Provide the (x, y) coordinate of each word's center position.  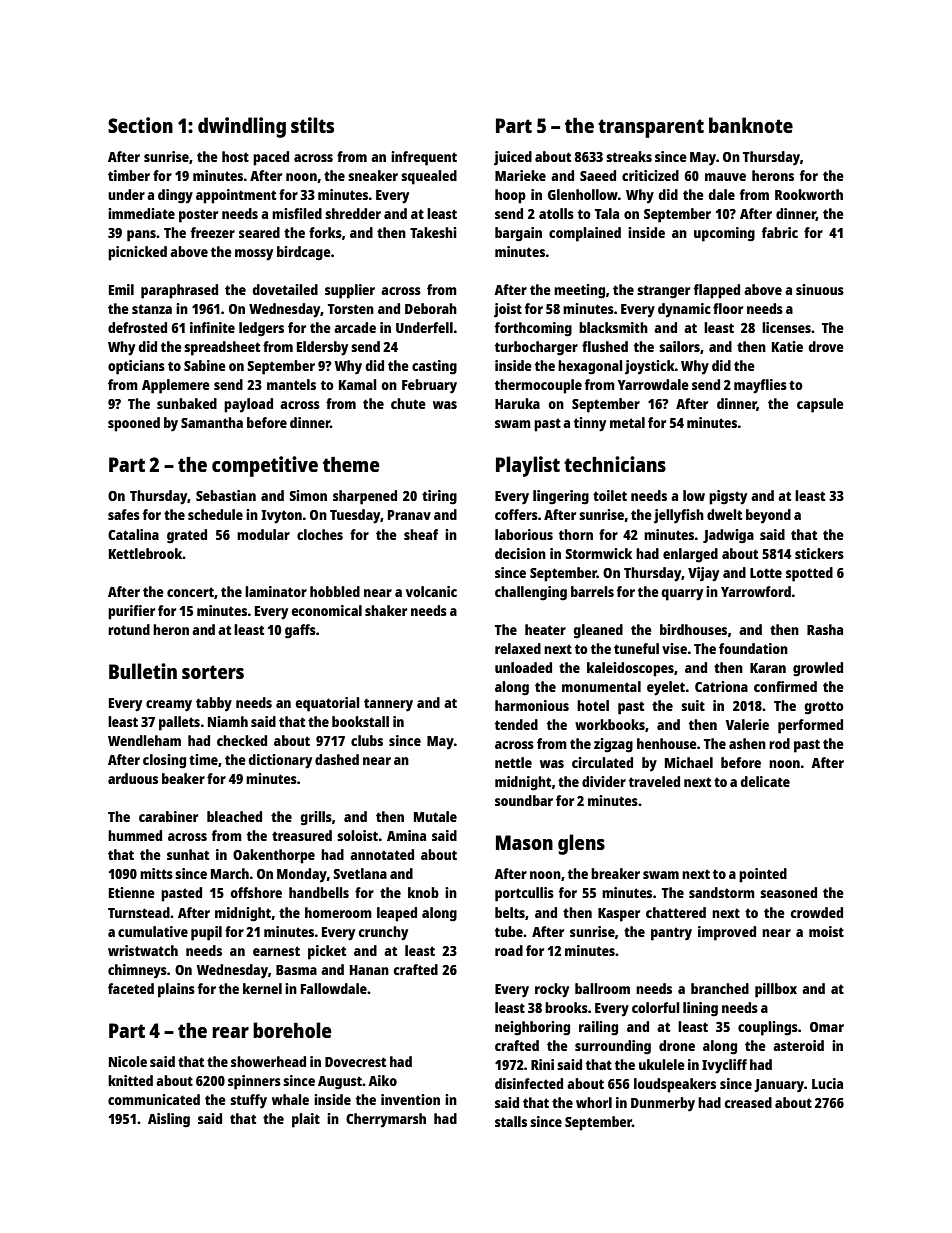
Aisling (169, 1120)
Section (140, 125)
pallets (179, 723)
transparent (651, 128)
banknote (751, 125)
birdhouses (693, 629)
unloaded (523, 667)
